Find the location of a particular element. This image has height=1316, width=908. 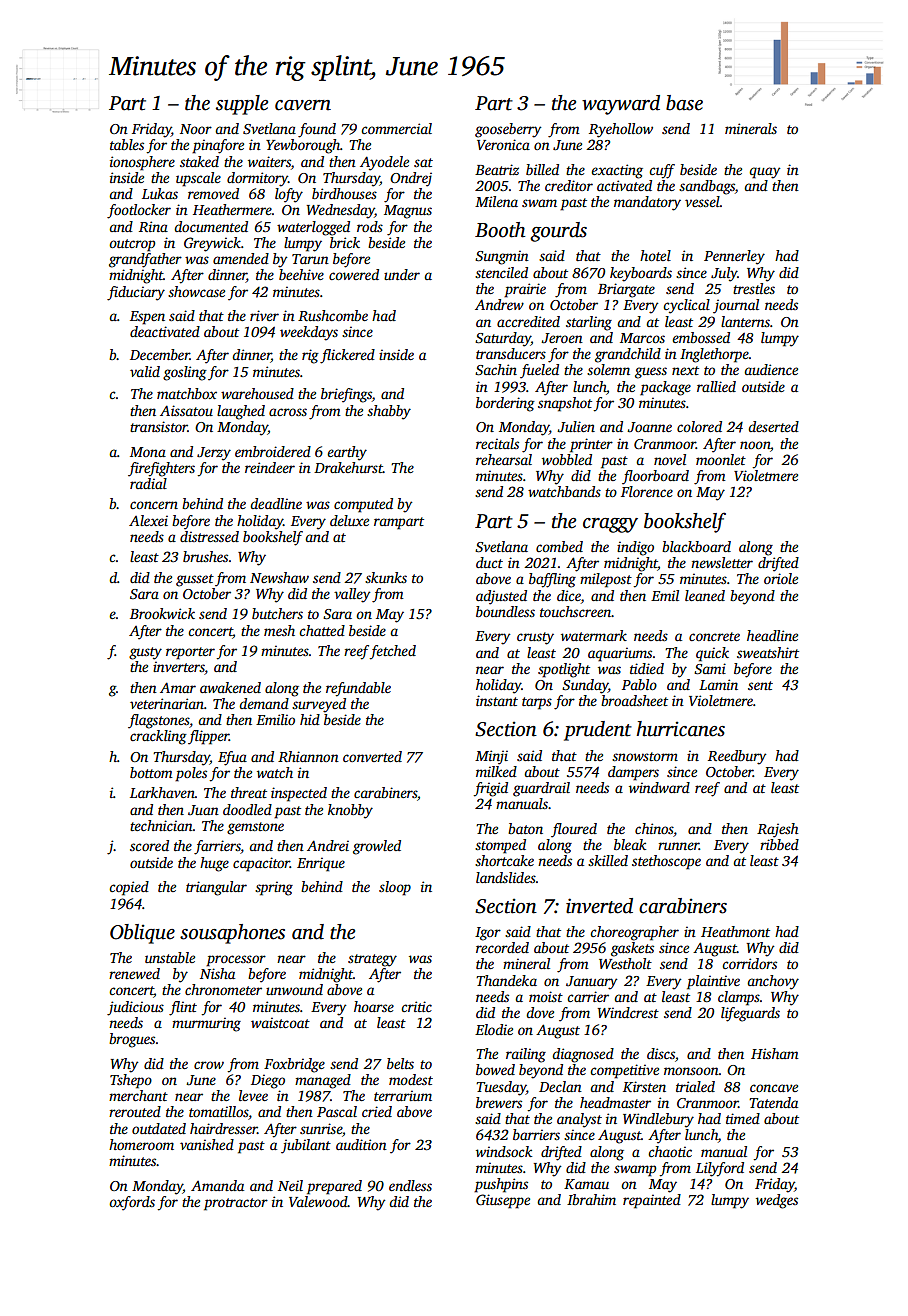

commercial is located at coordinates (396, 128).
